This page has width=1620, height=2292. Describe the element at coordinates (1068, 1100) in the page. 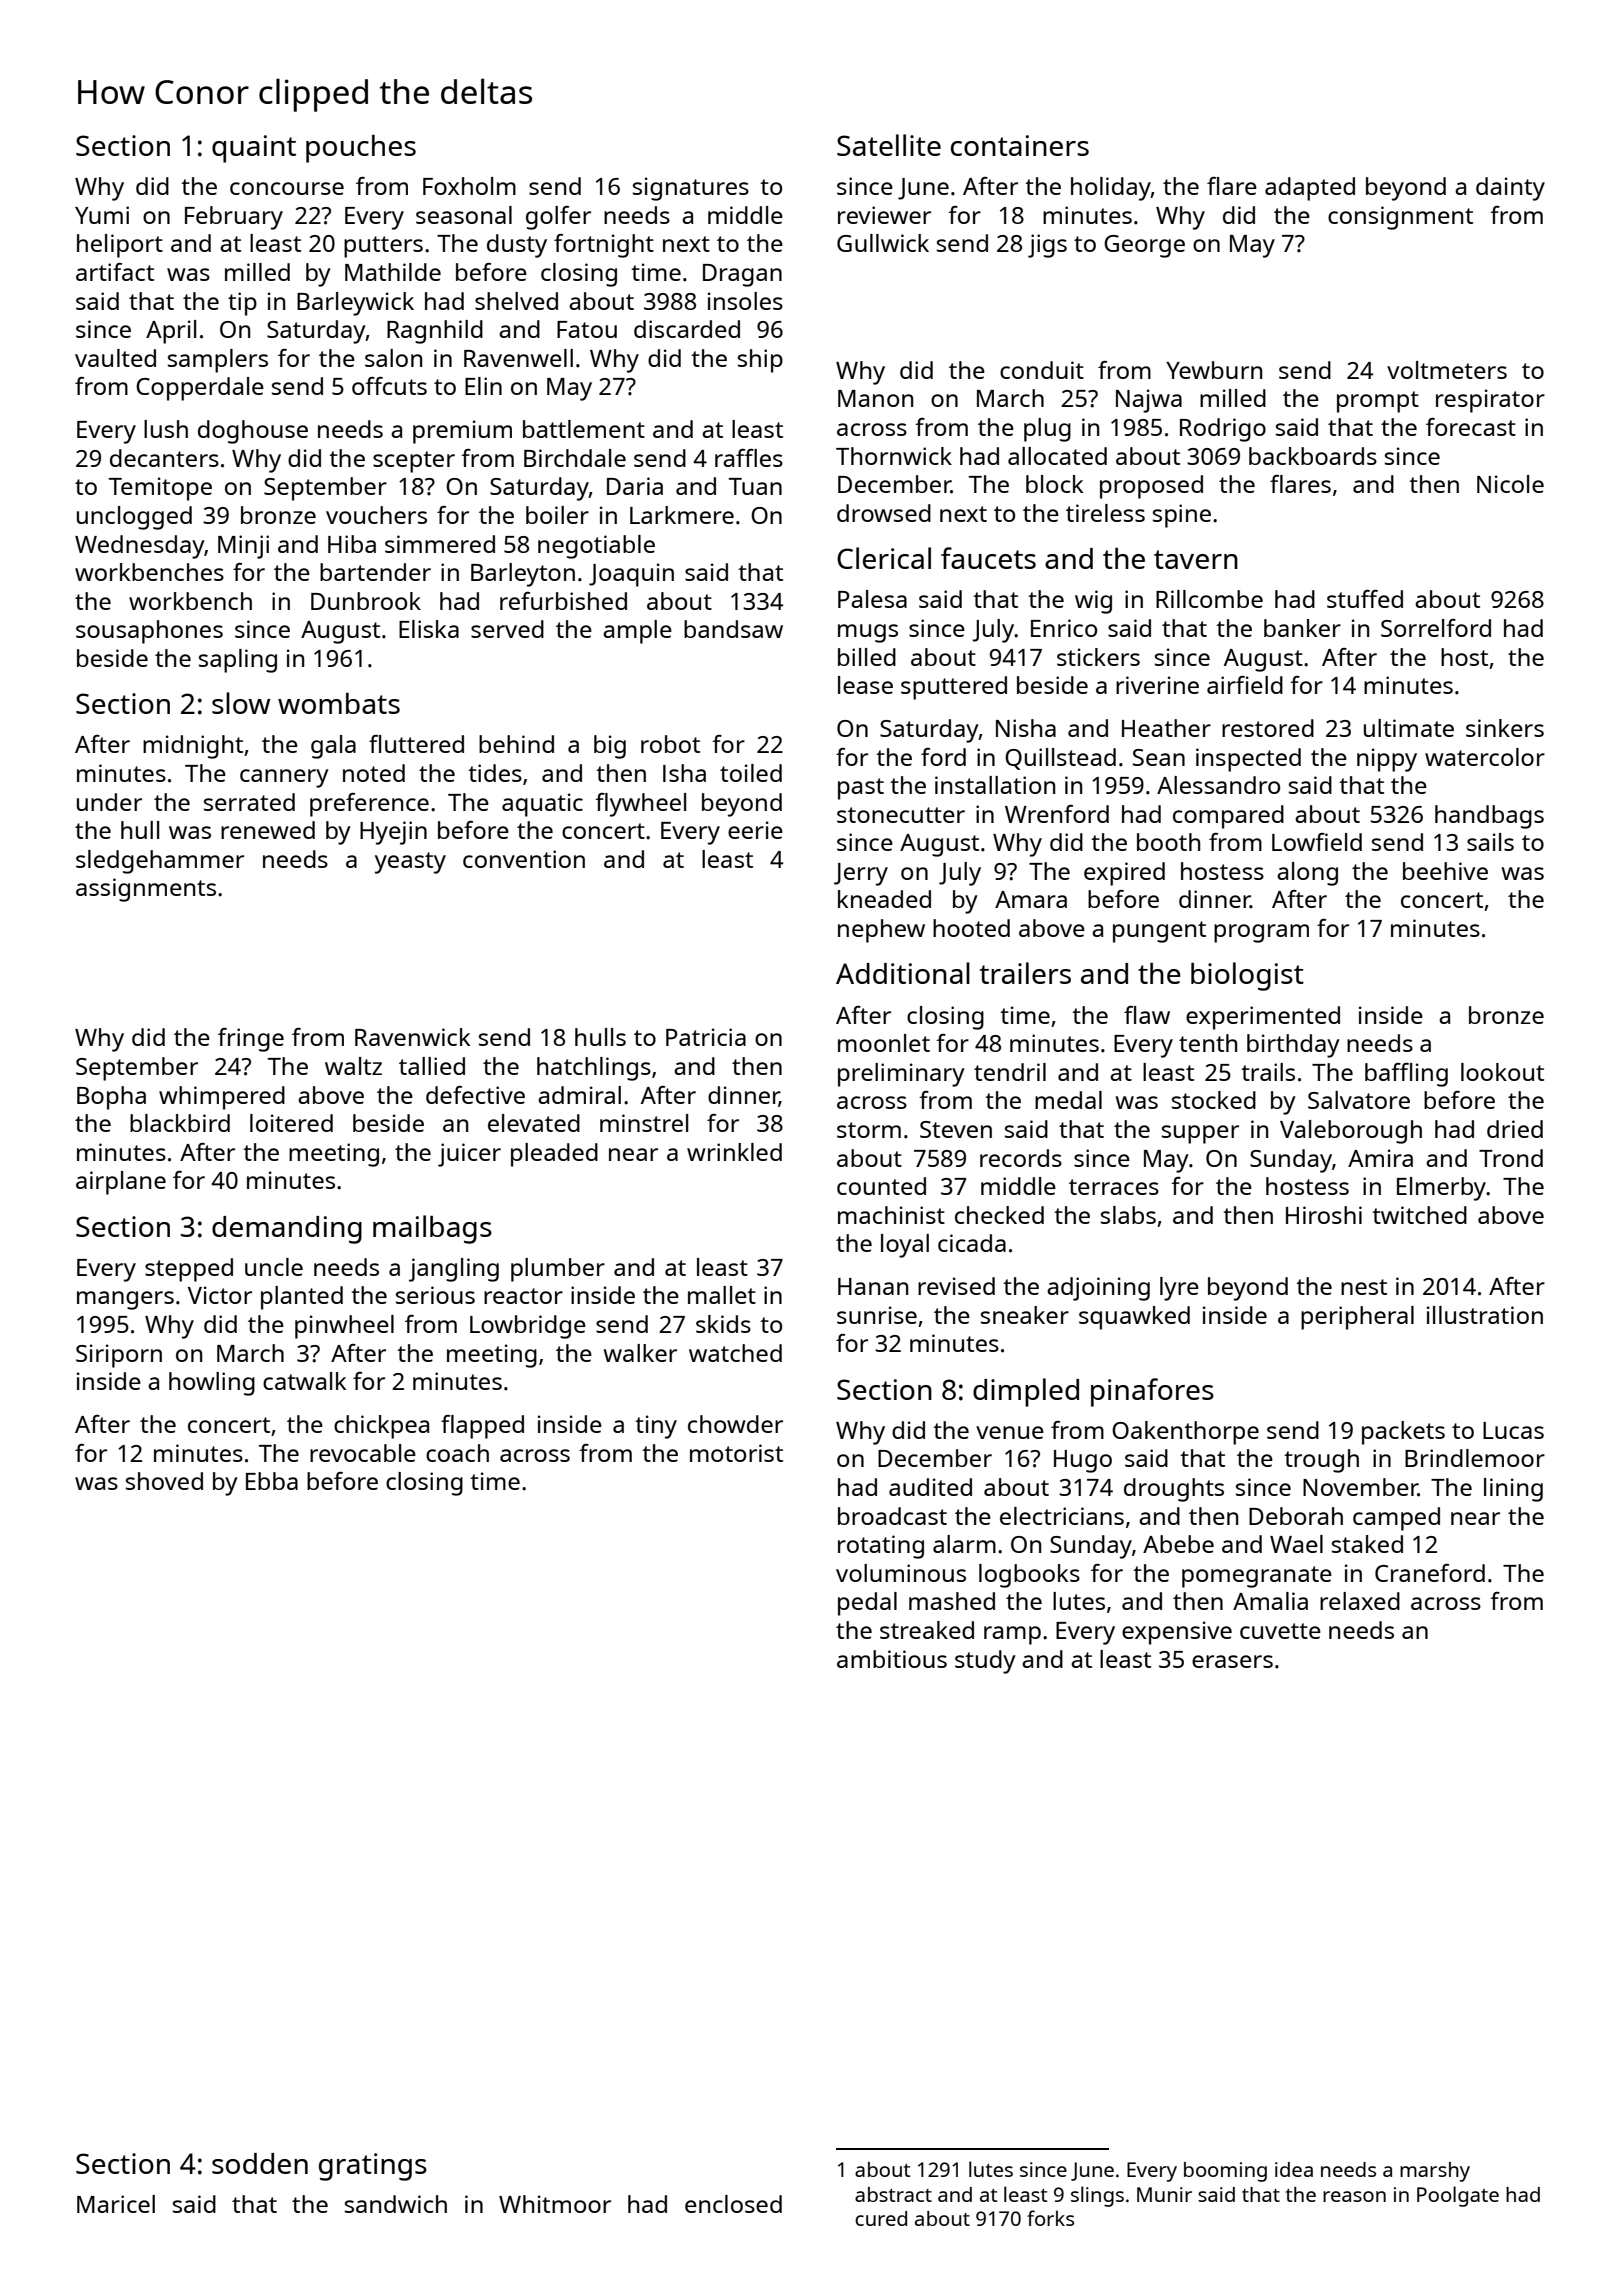

I see `medal` at that location.
